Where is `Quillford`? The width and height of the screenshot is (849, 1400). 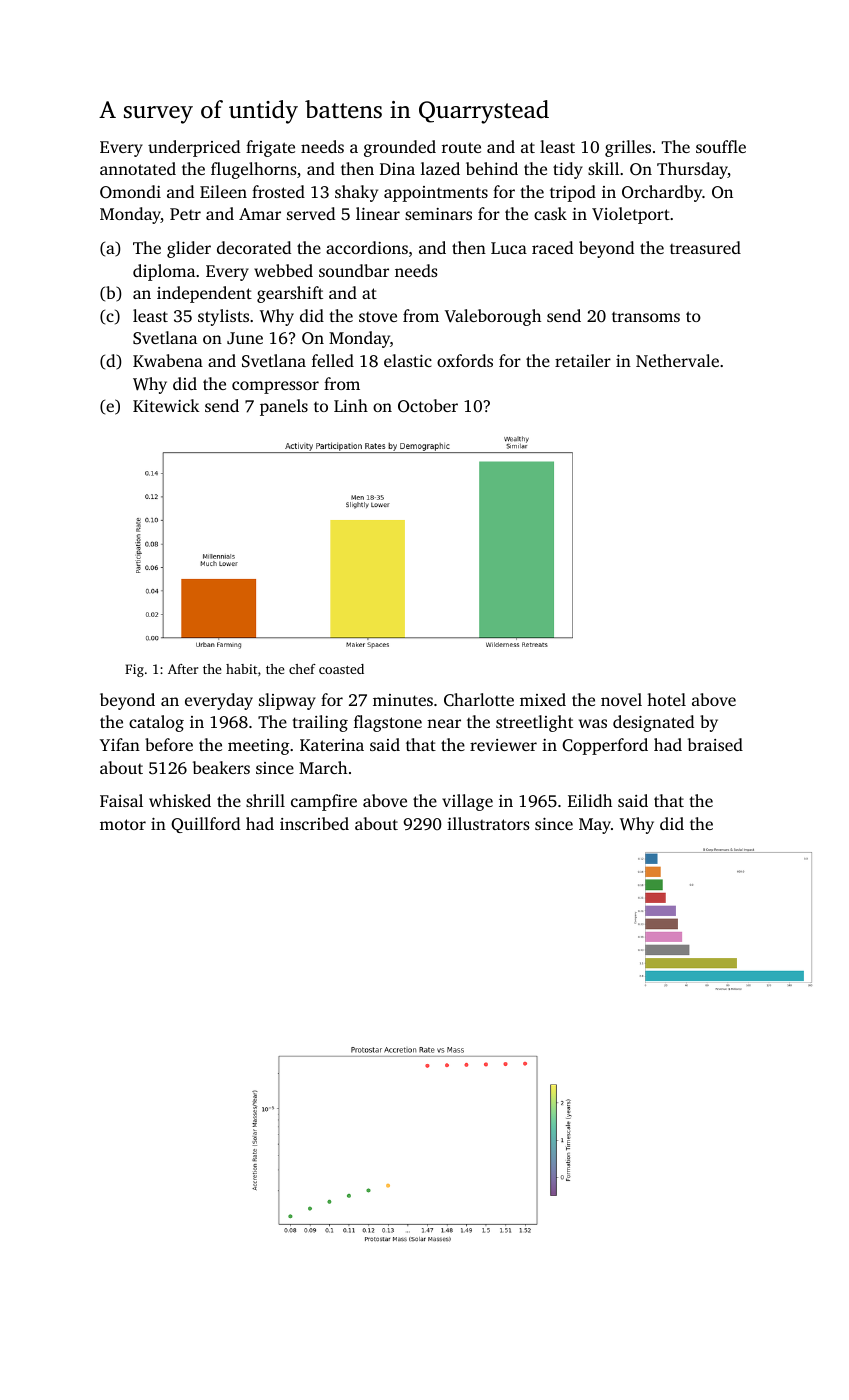
Quillford is located at coordinates (205, 825).
